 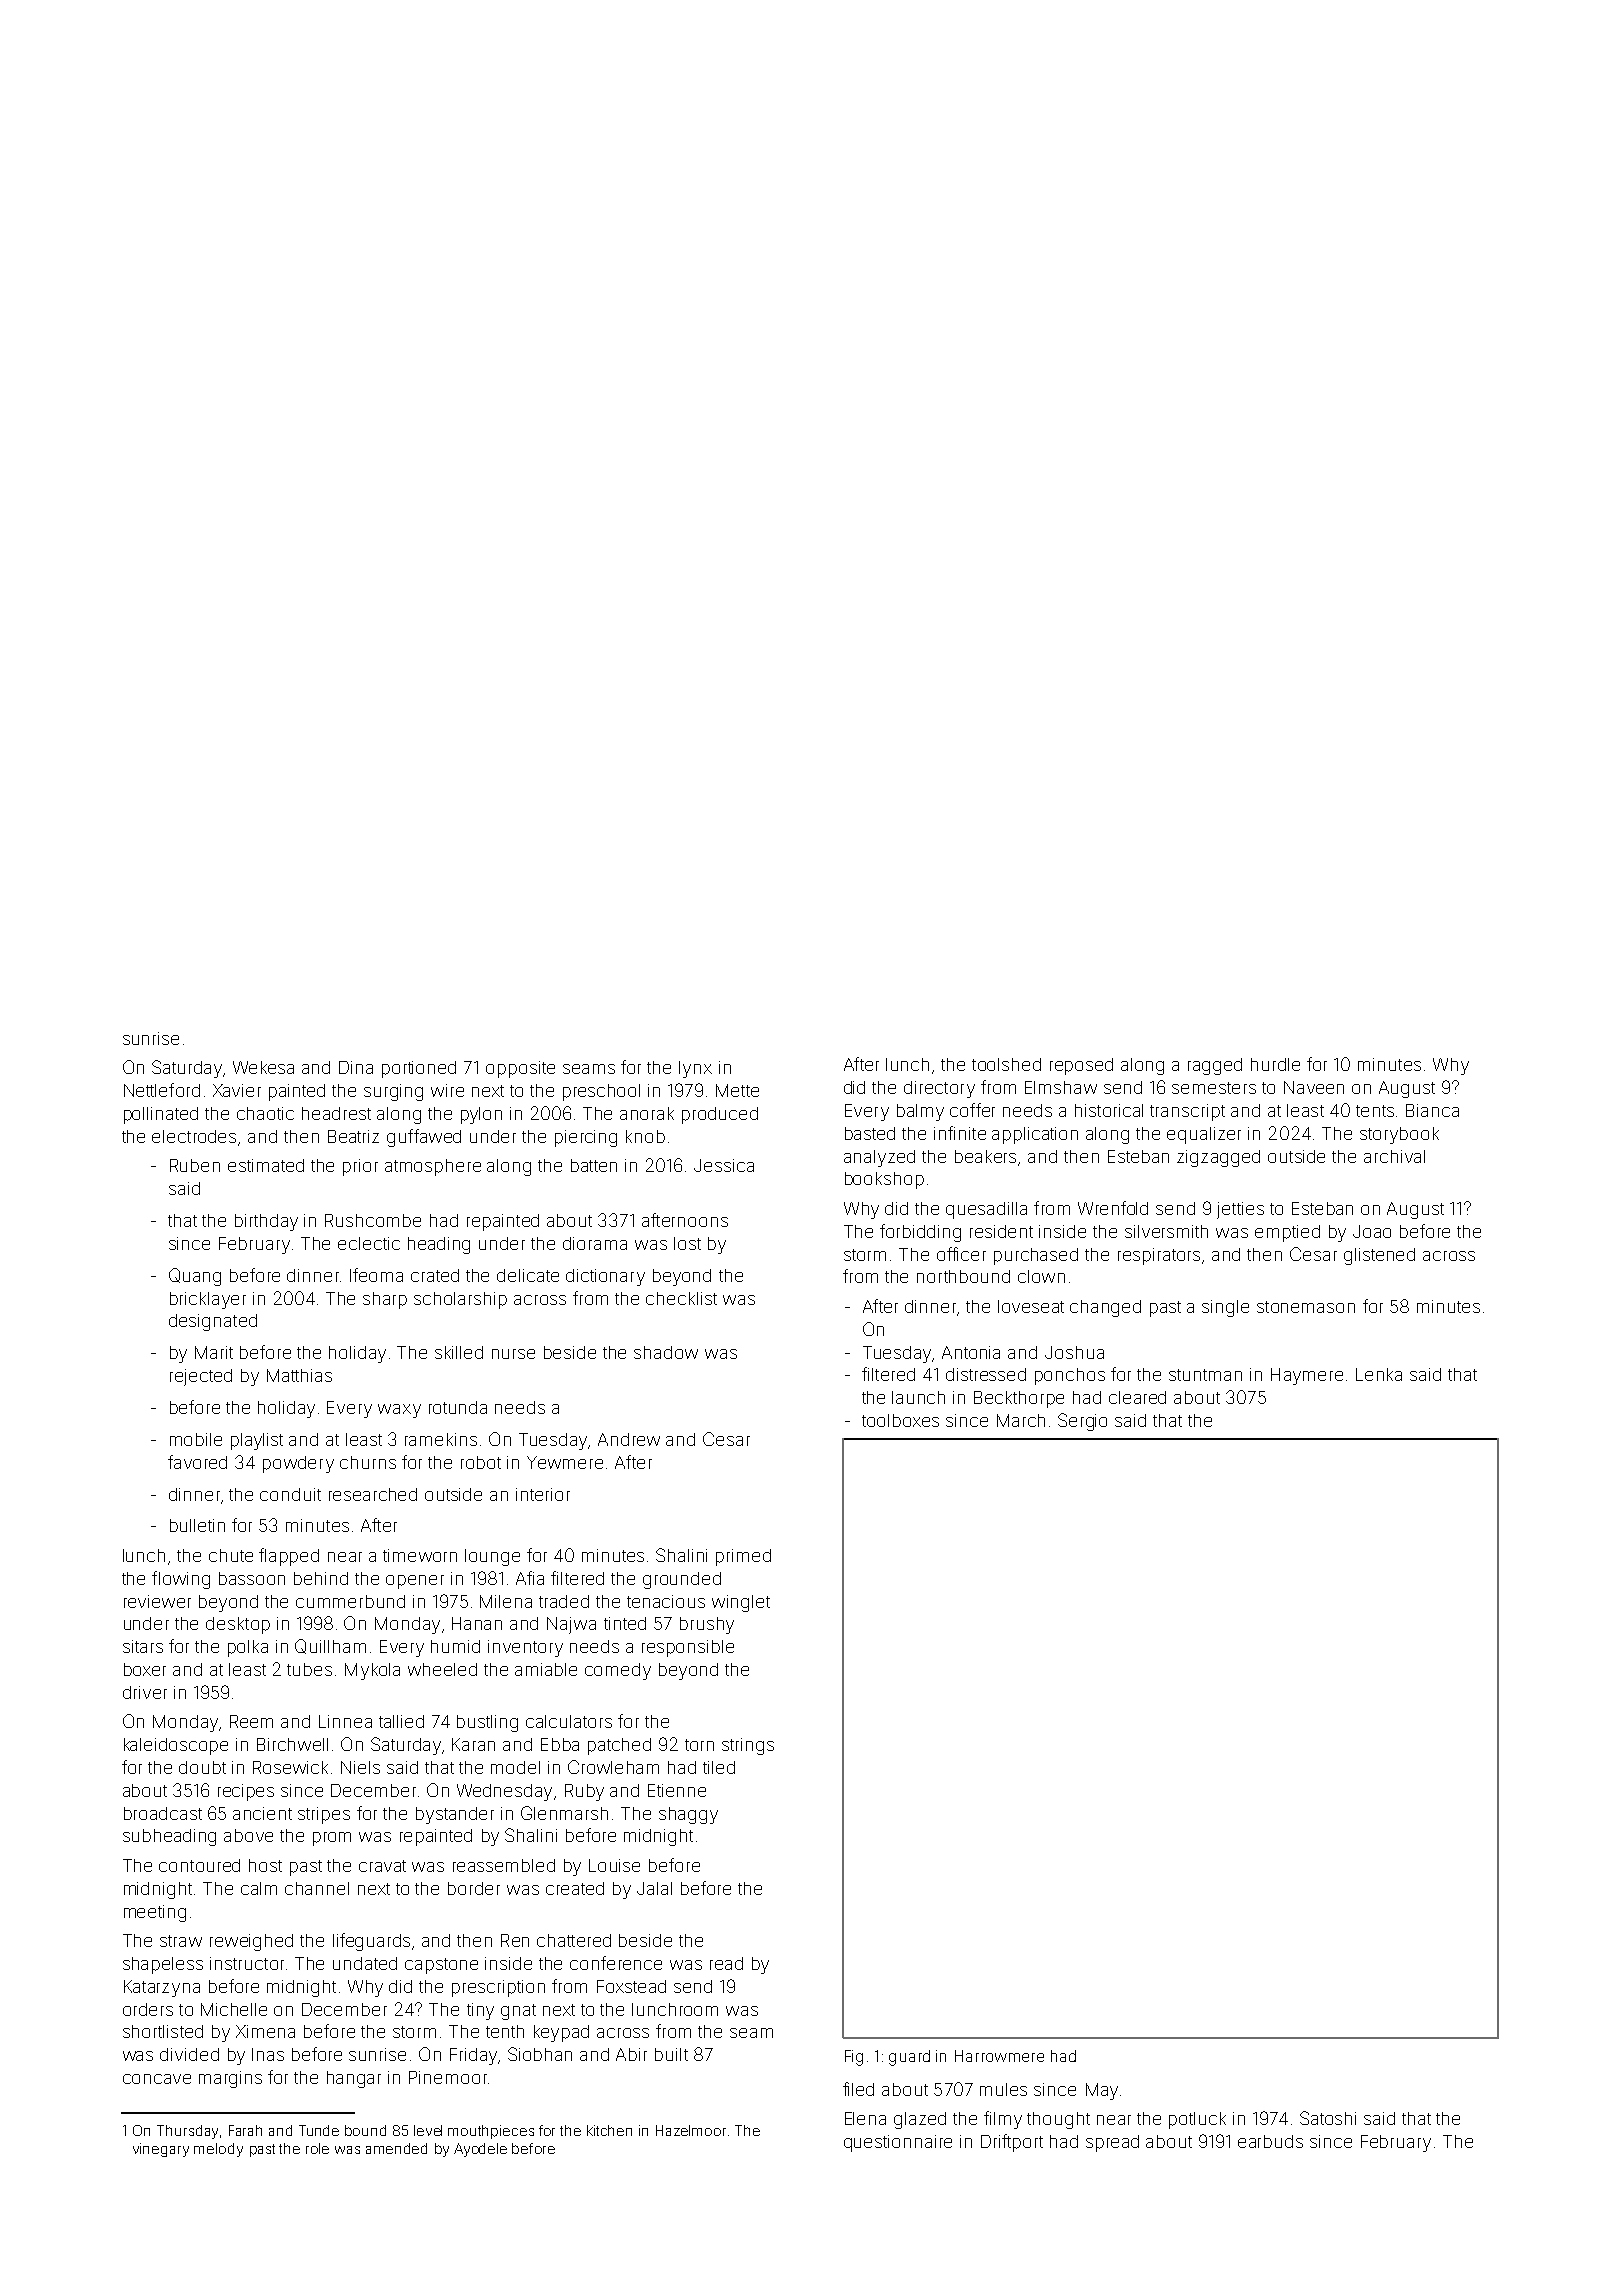 What do you see at coordinates (1275, 1064) in the screenshot?
I see `hurdle` at bounding box center [1275, 1064].
